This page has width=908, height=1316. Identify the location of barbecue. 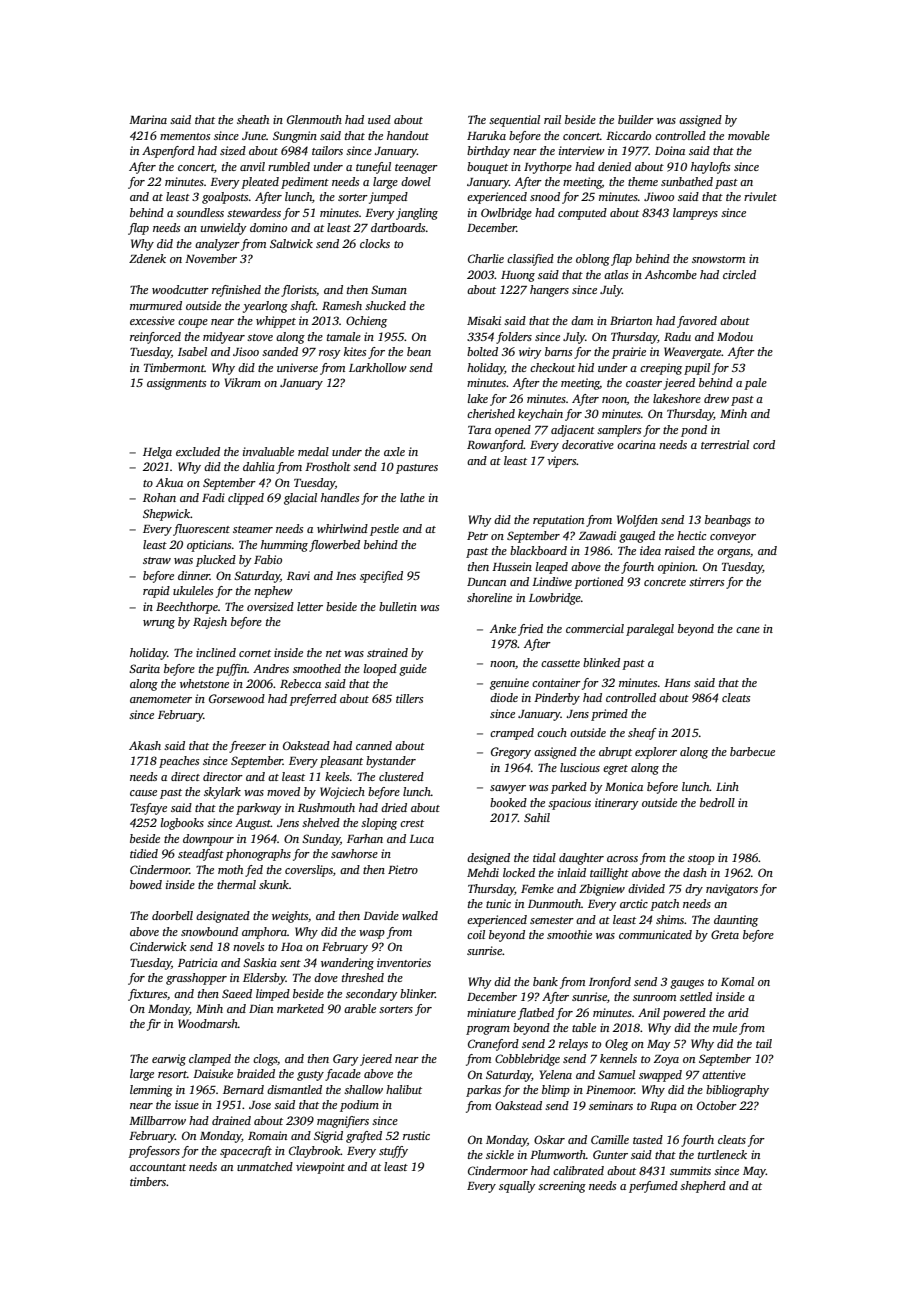
(752, 751).
